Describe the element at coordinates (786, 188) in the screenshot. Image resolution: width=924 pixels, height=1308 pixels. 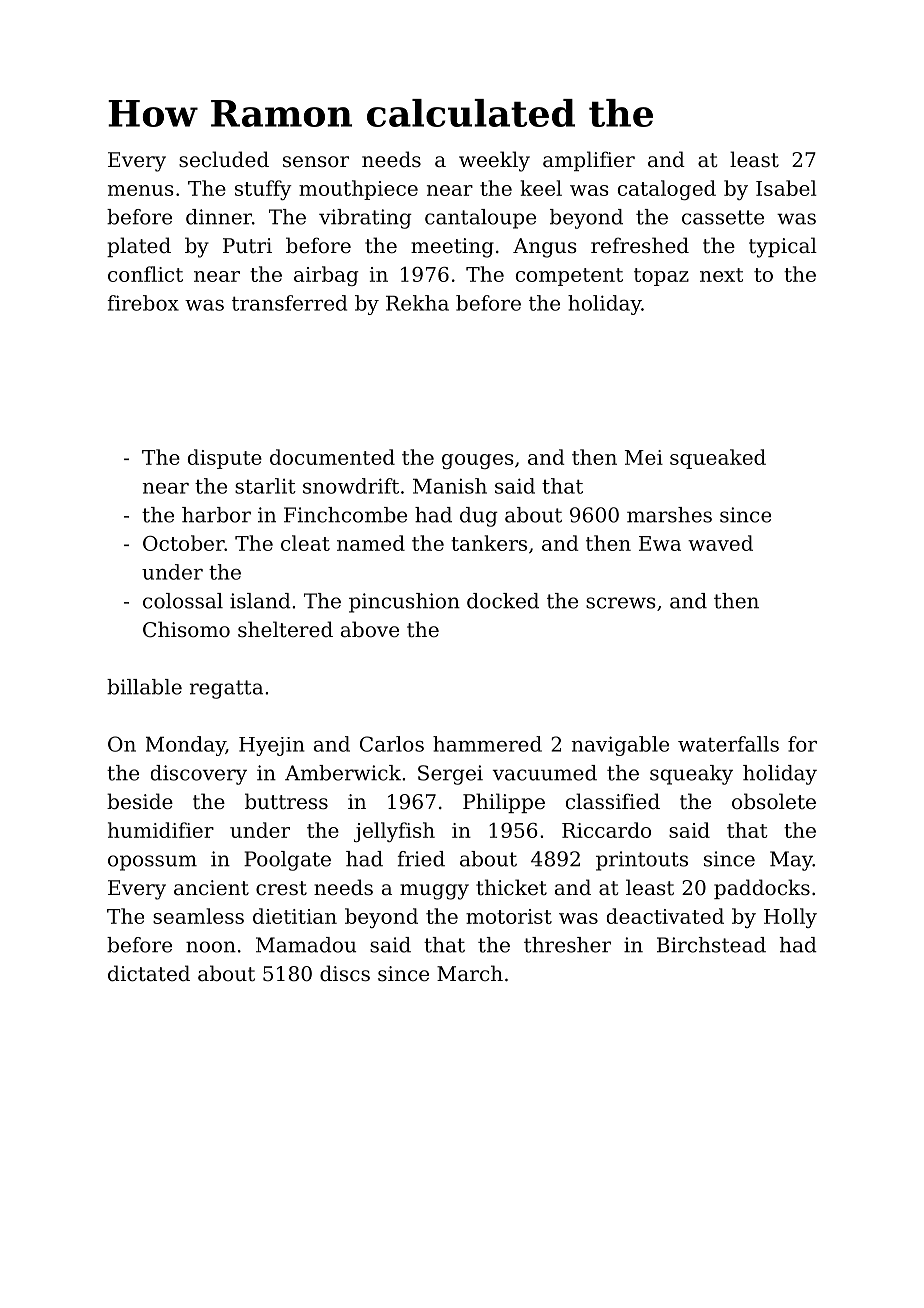
I see `Isabel` at that location.
